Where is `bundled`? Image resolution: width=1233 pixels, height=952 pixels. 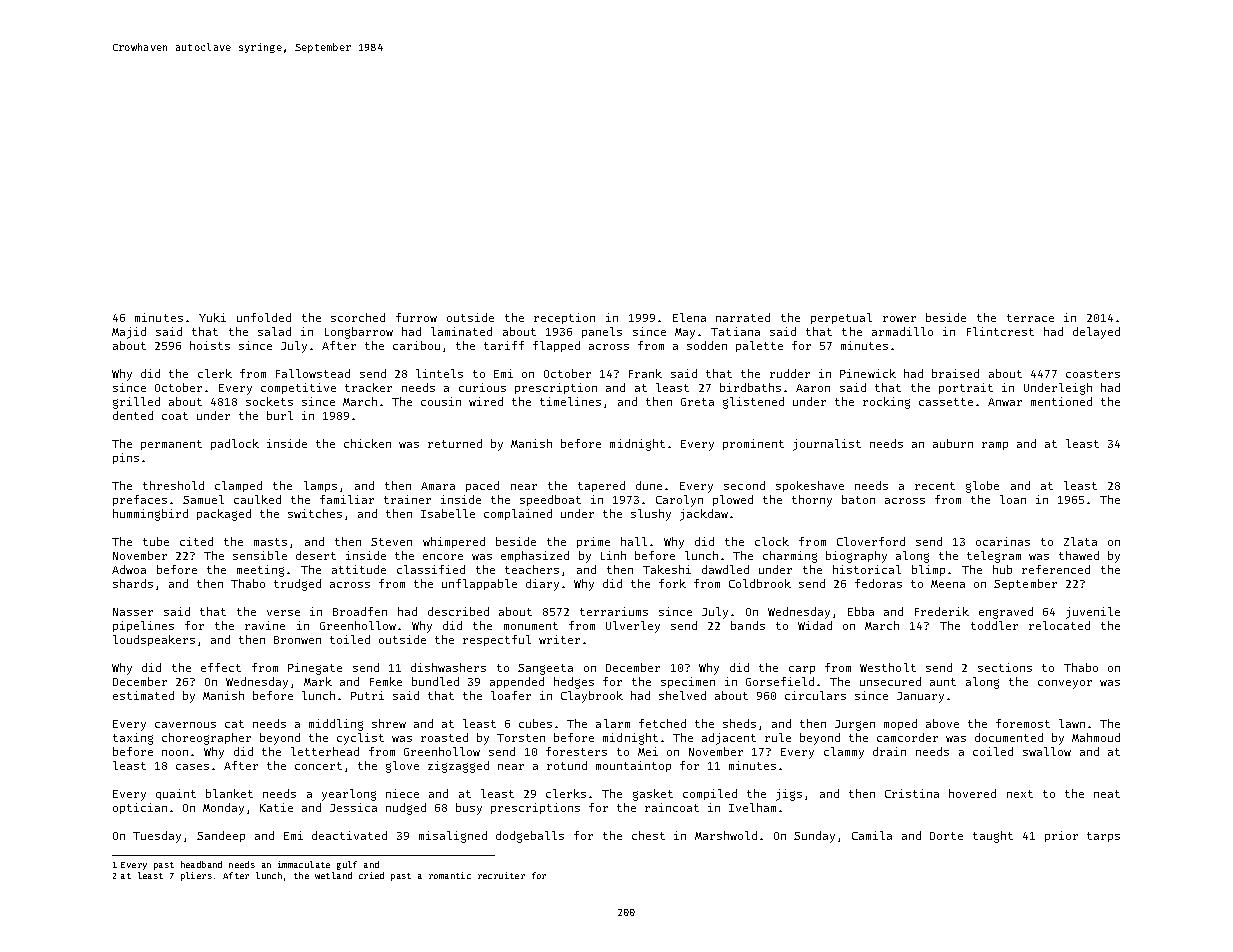
bundled is located at coordinates (435, 681).
